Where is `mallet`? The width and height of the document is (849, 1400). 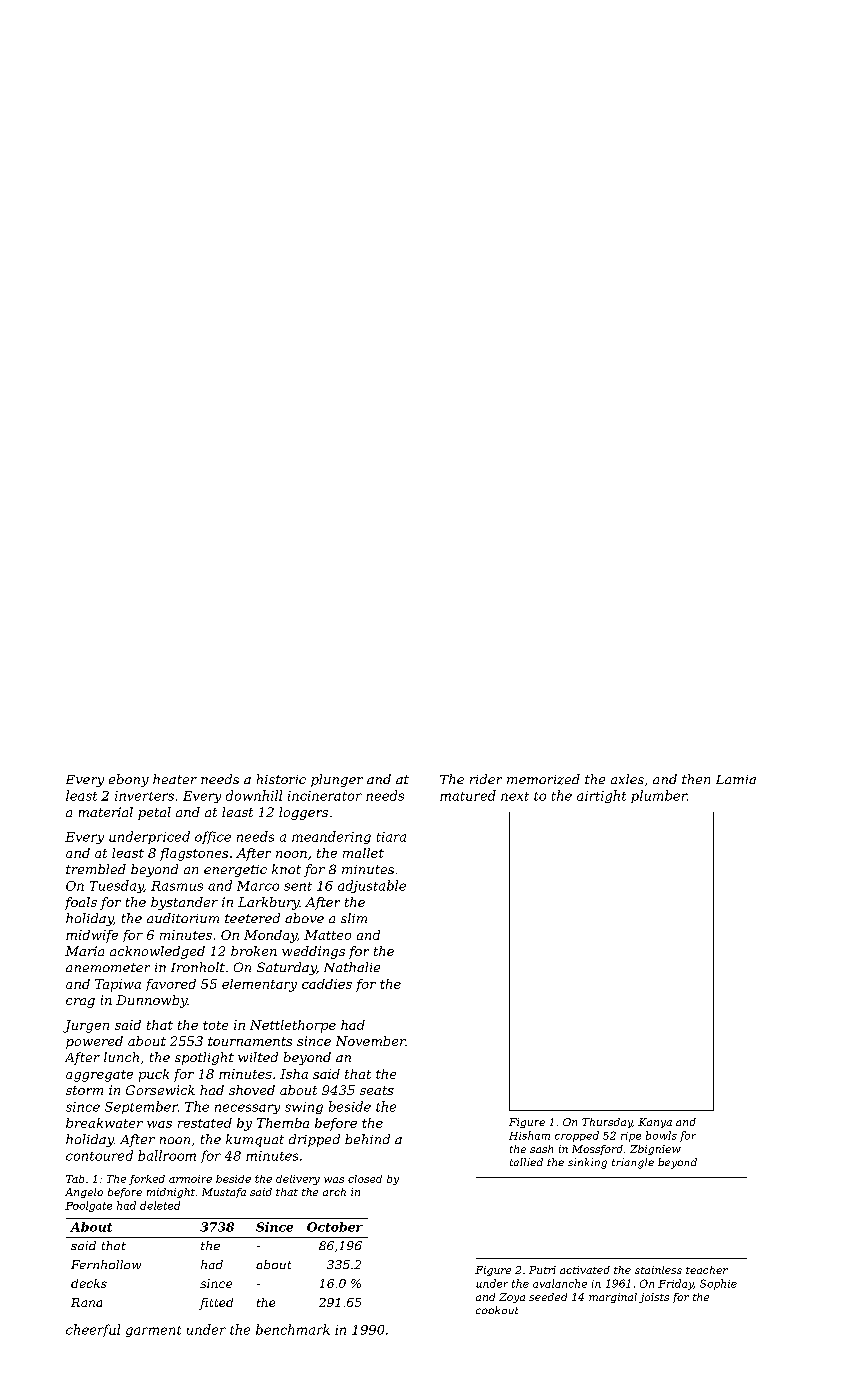
mallet is located at coordinates (363, 853).
